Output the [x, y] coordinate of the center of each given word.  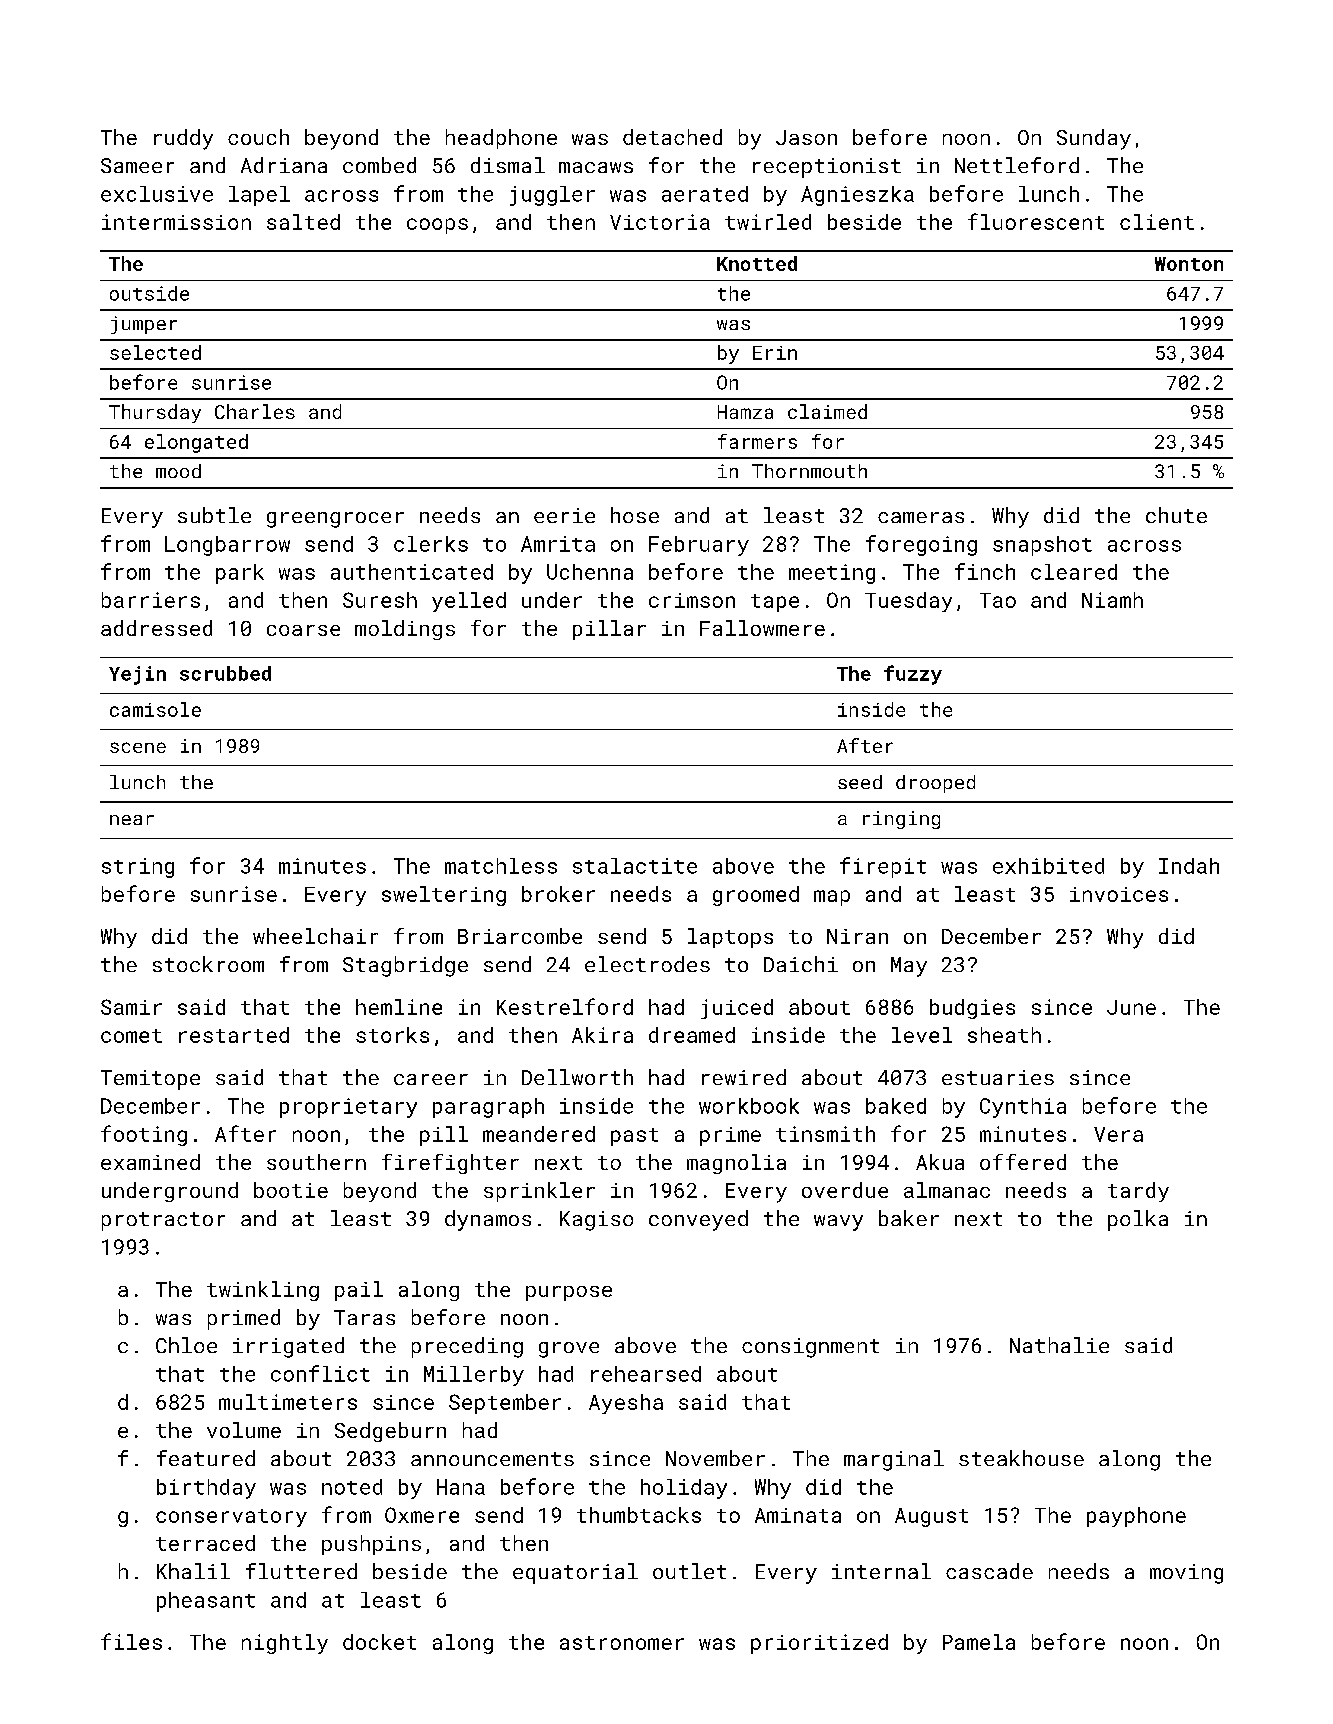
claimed [827, 411]
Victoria [660, 222]
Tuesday [908, 602]
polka [1138, 1220]
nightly [285, 1644]
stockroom [208, 964]
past [634, 1137]
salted [303, 222]
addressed [156, 628]
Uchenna [590, 572]
